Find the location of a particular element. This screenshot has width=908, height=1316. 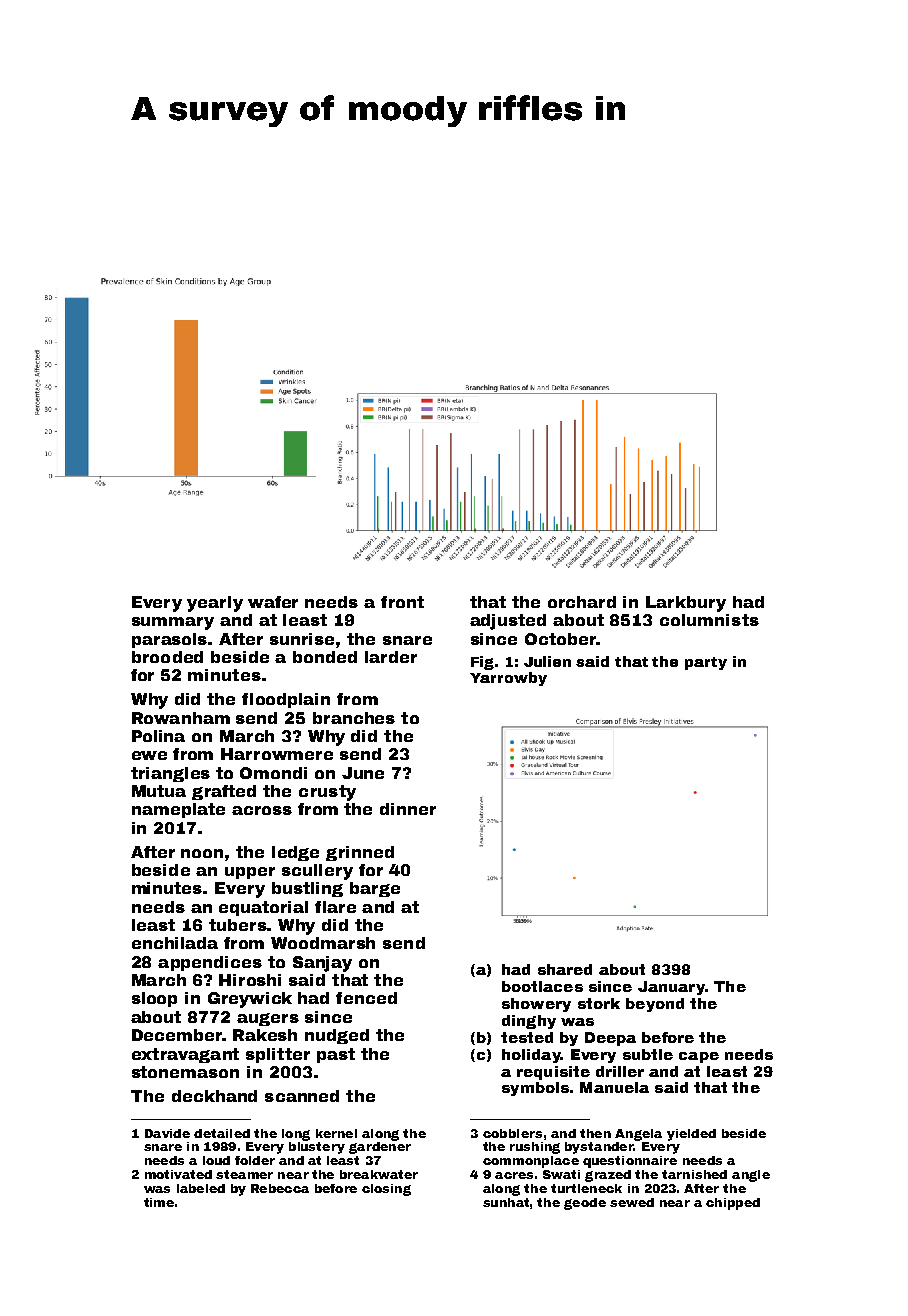

barge is located at coordinates (375, 889).
